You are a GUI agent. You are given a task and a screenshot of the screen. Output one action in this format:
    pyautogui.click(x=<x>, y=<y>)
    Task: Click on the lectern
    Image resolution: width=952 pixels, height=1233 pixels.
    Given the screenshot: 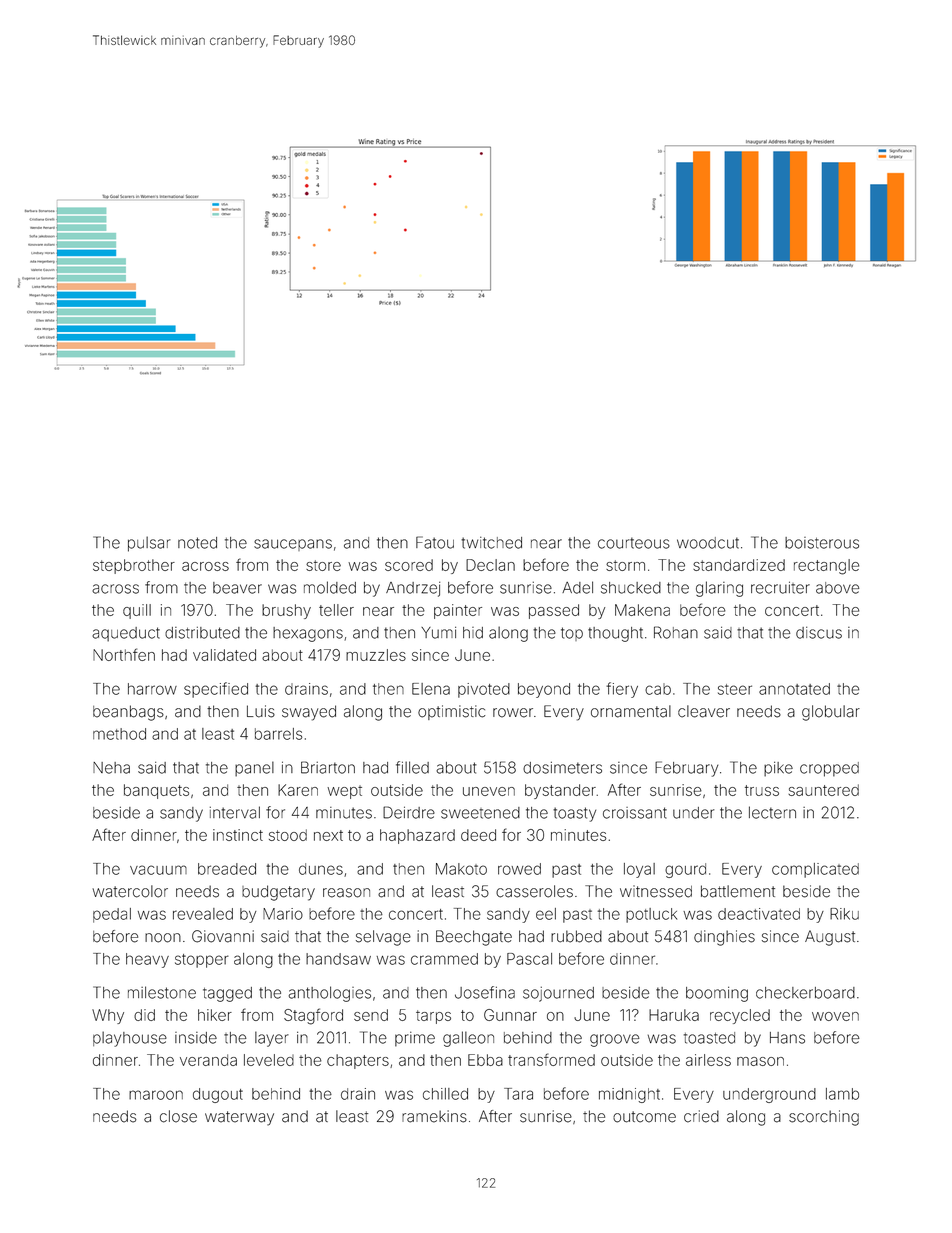 What is the action you would take?
    pyautogui.click(x=772, y=812)
